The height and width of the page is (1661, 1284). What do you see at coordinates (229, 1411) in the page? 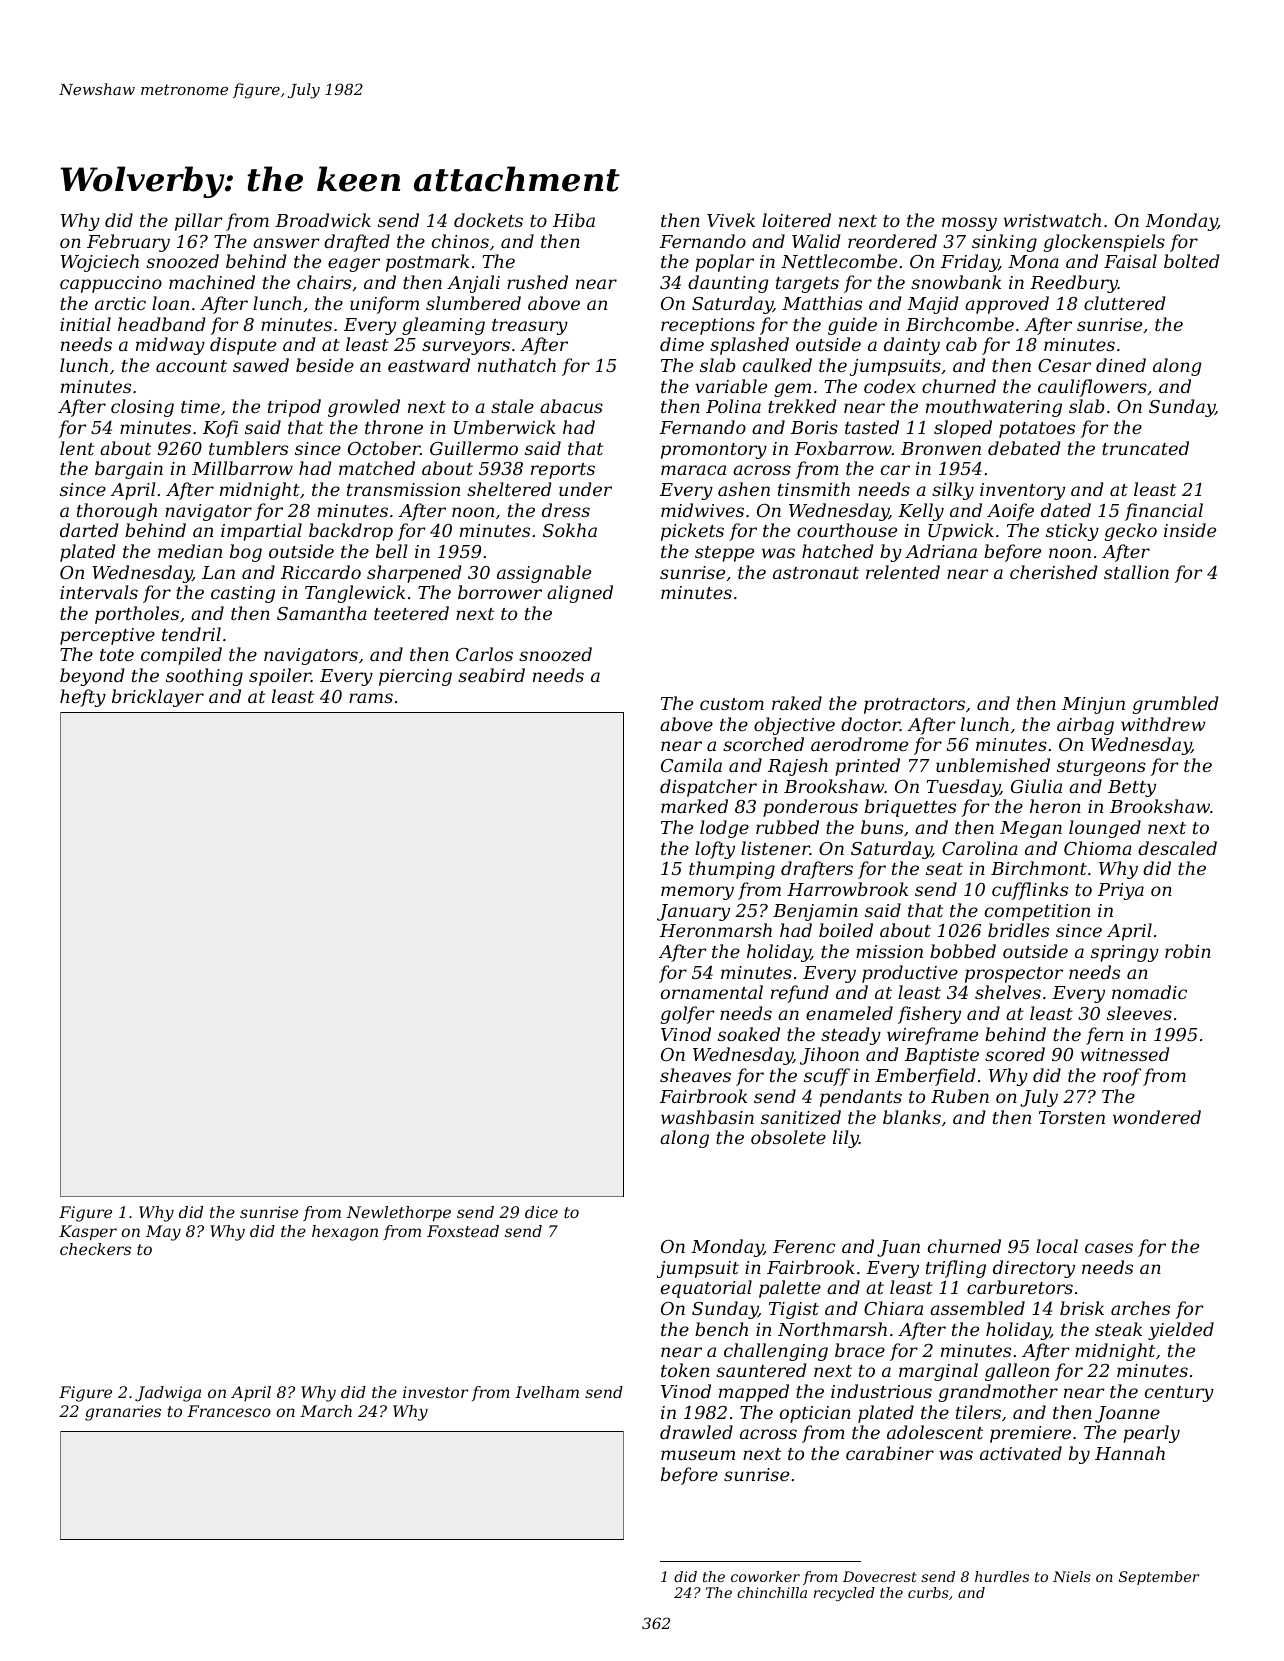
I see `Francesco` at bounding box center [229, 1411].
